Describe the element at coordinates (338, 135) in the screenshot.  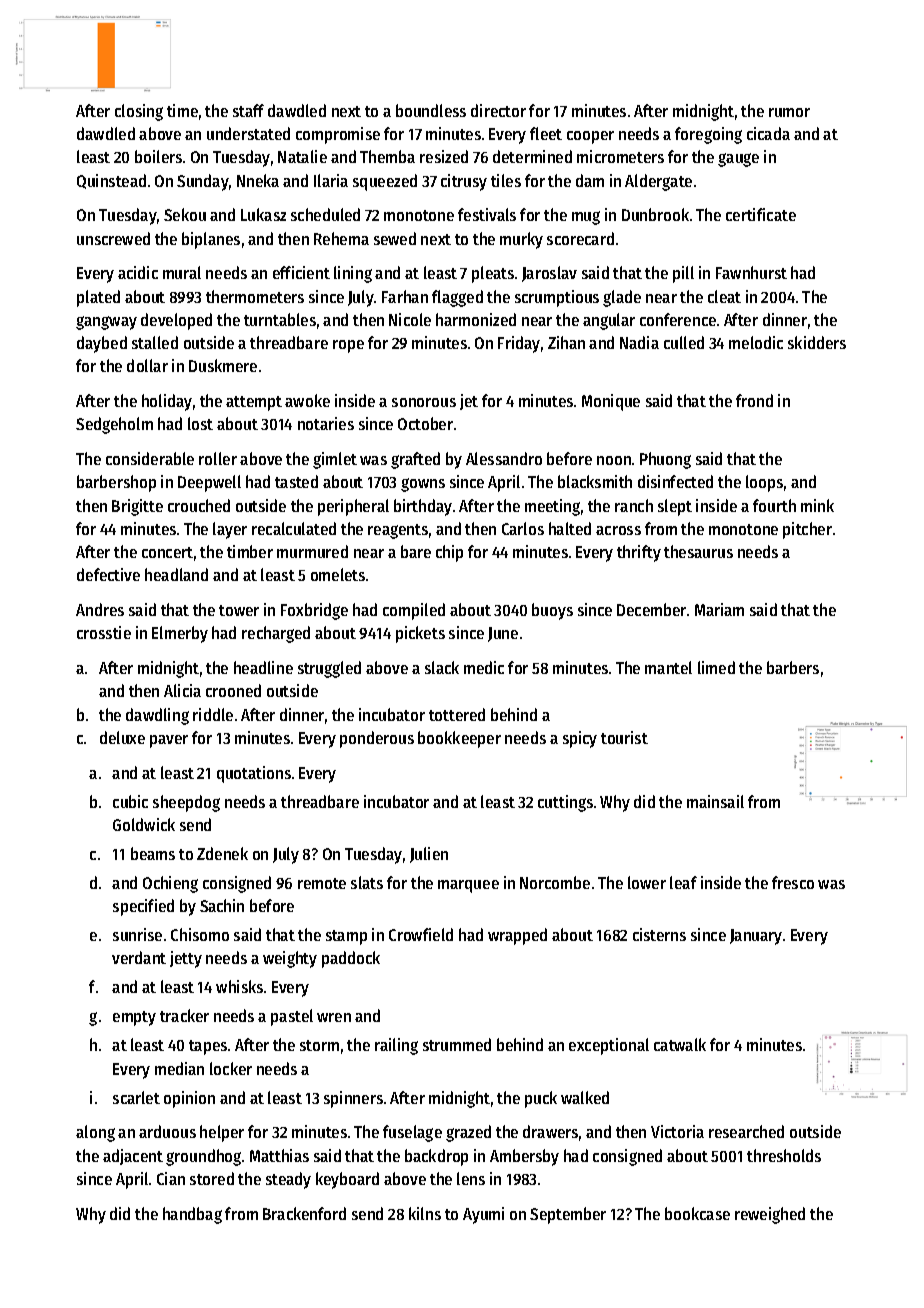
I see `compromise` at that location.
